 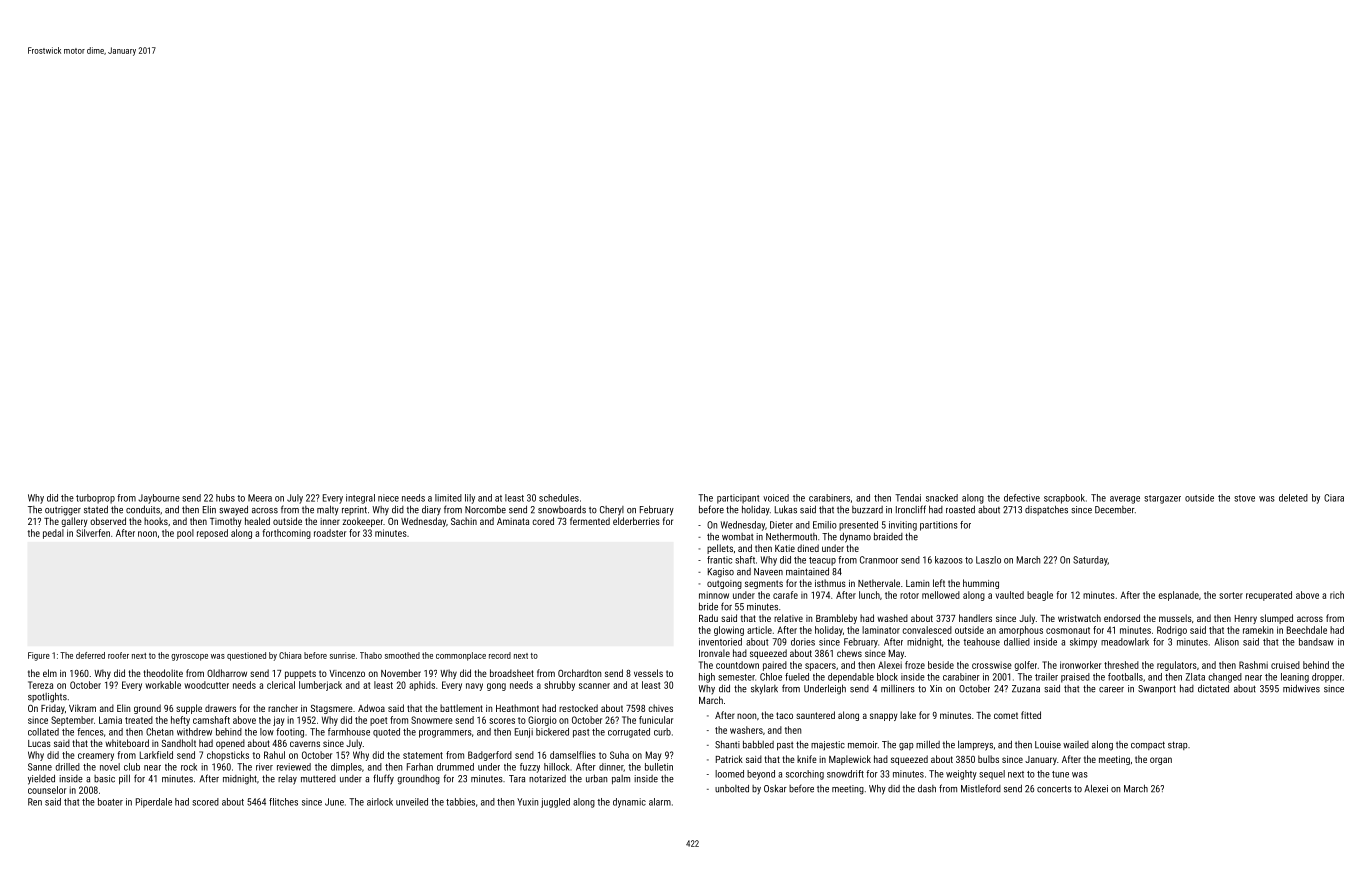 What do you see at coordinates (559, 686) in the screenshot?
I see `shrubby` at bounding box center [559, 686].
